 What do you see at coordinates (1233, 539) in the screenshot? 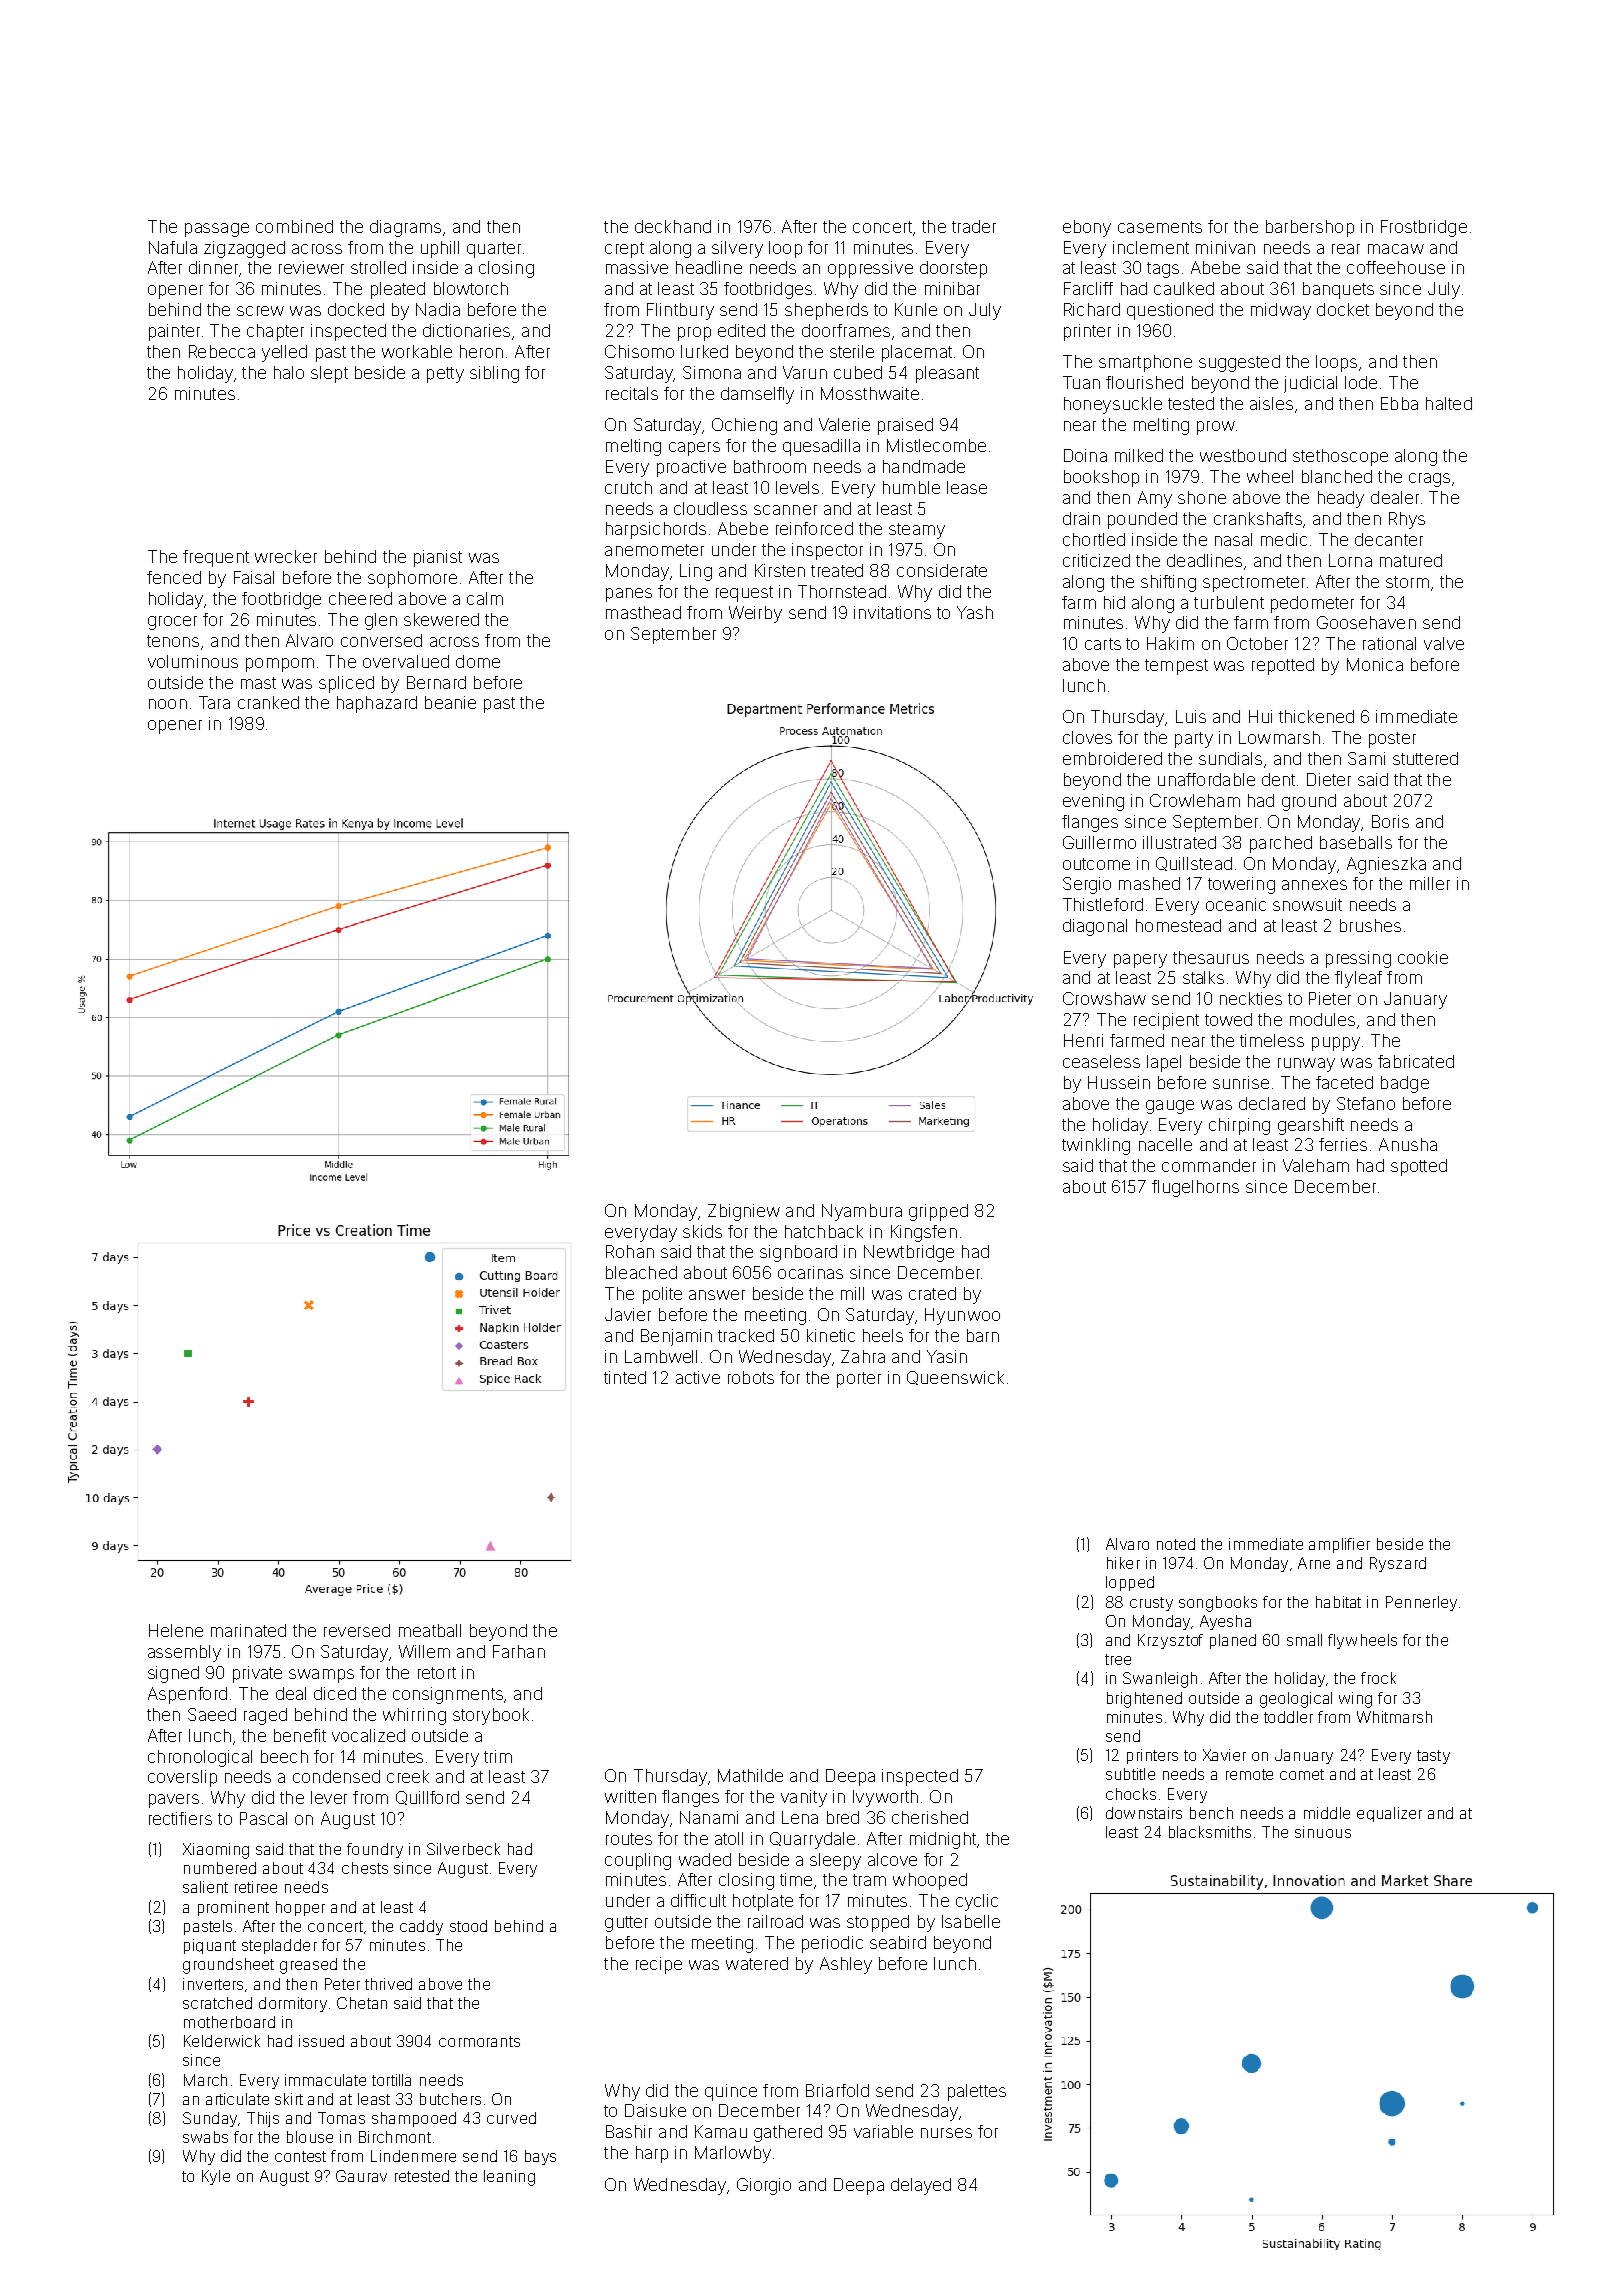
I see `nasal` at bounding box center [1233, 539].
